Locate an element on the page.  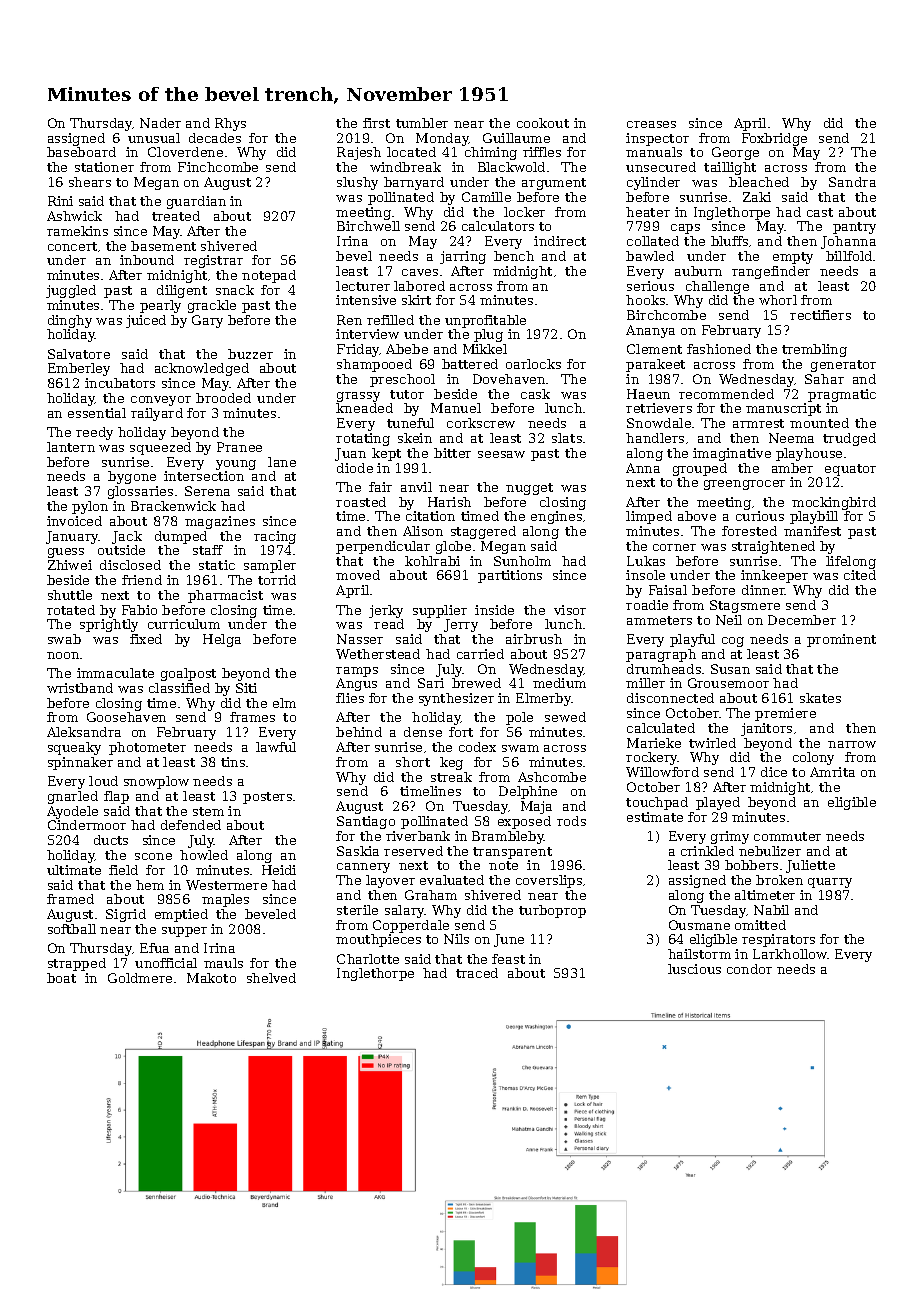
Sigrid is located at coordinates (126, 915).
